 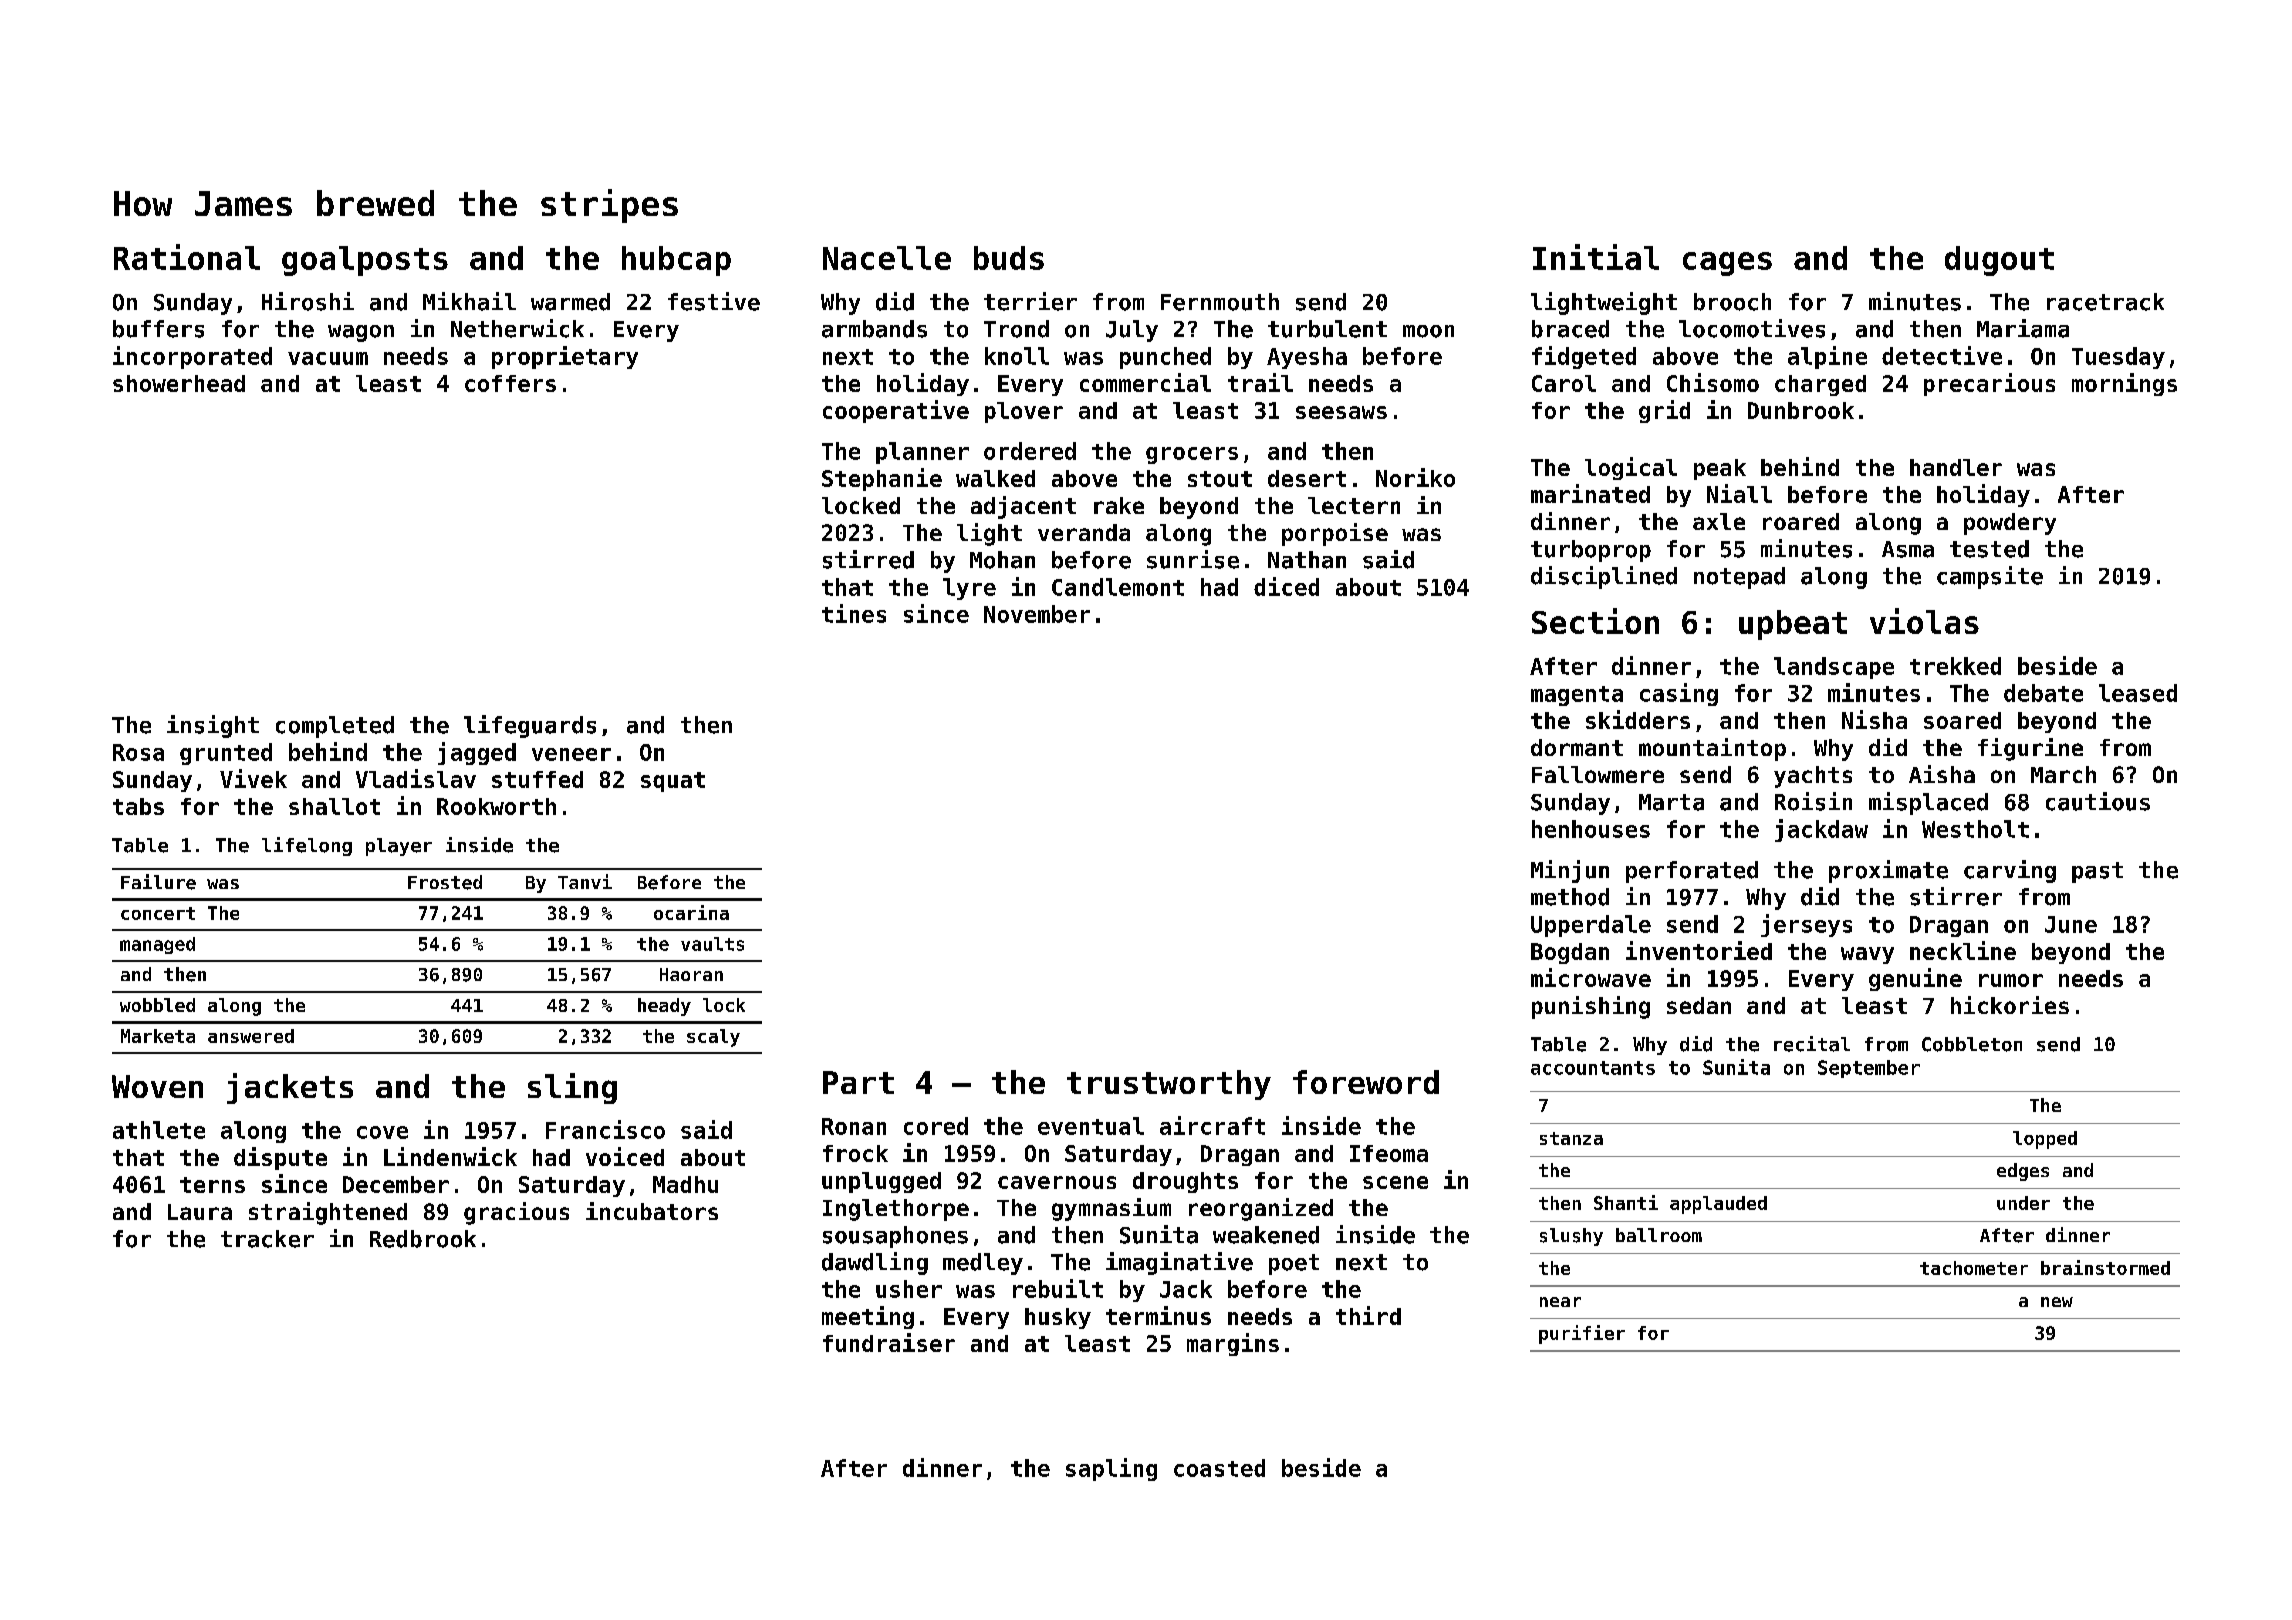 What do you see at coordinates (1564, 383) in the page?
I see `Carol` at bounding box center [1564, 383].
